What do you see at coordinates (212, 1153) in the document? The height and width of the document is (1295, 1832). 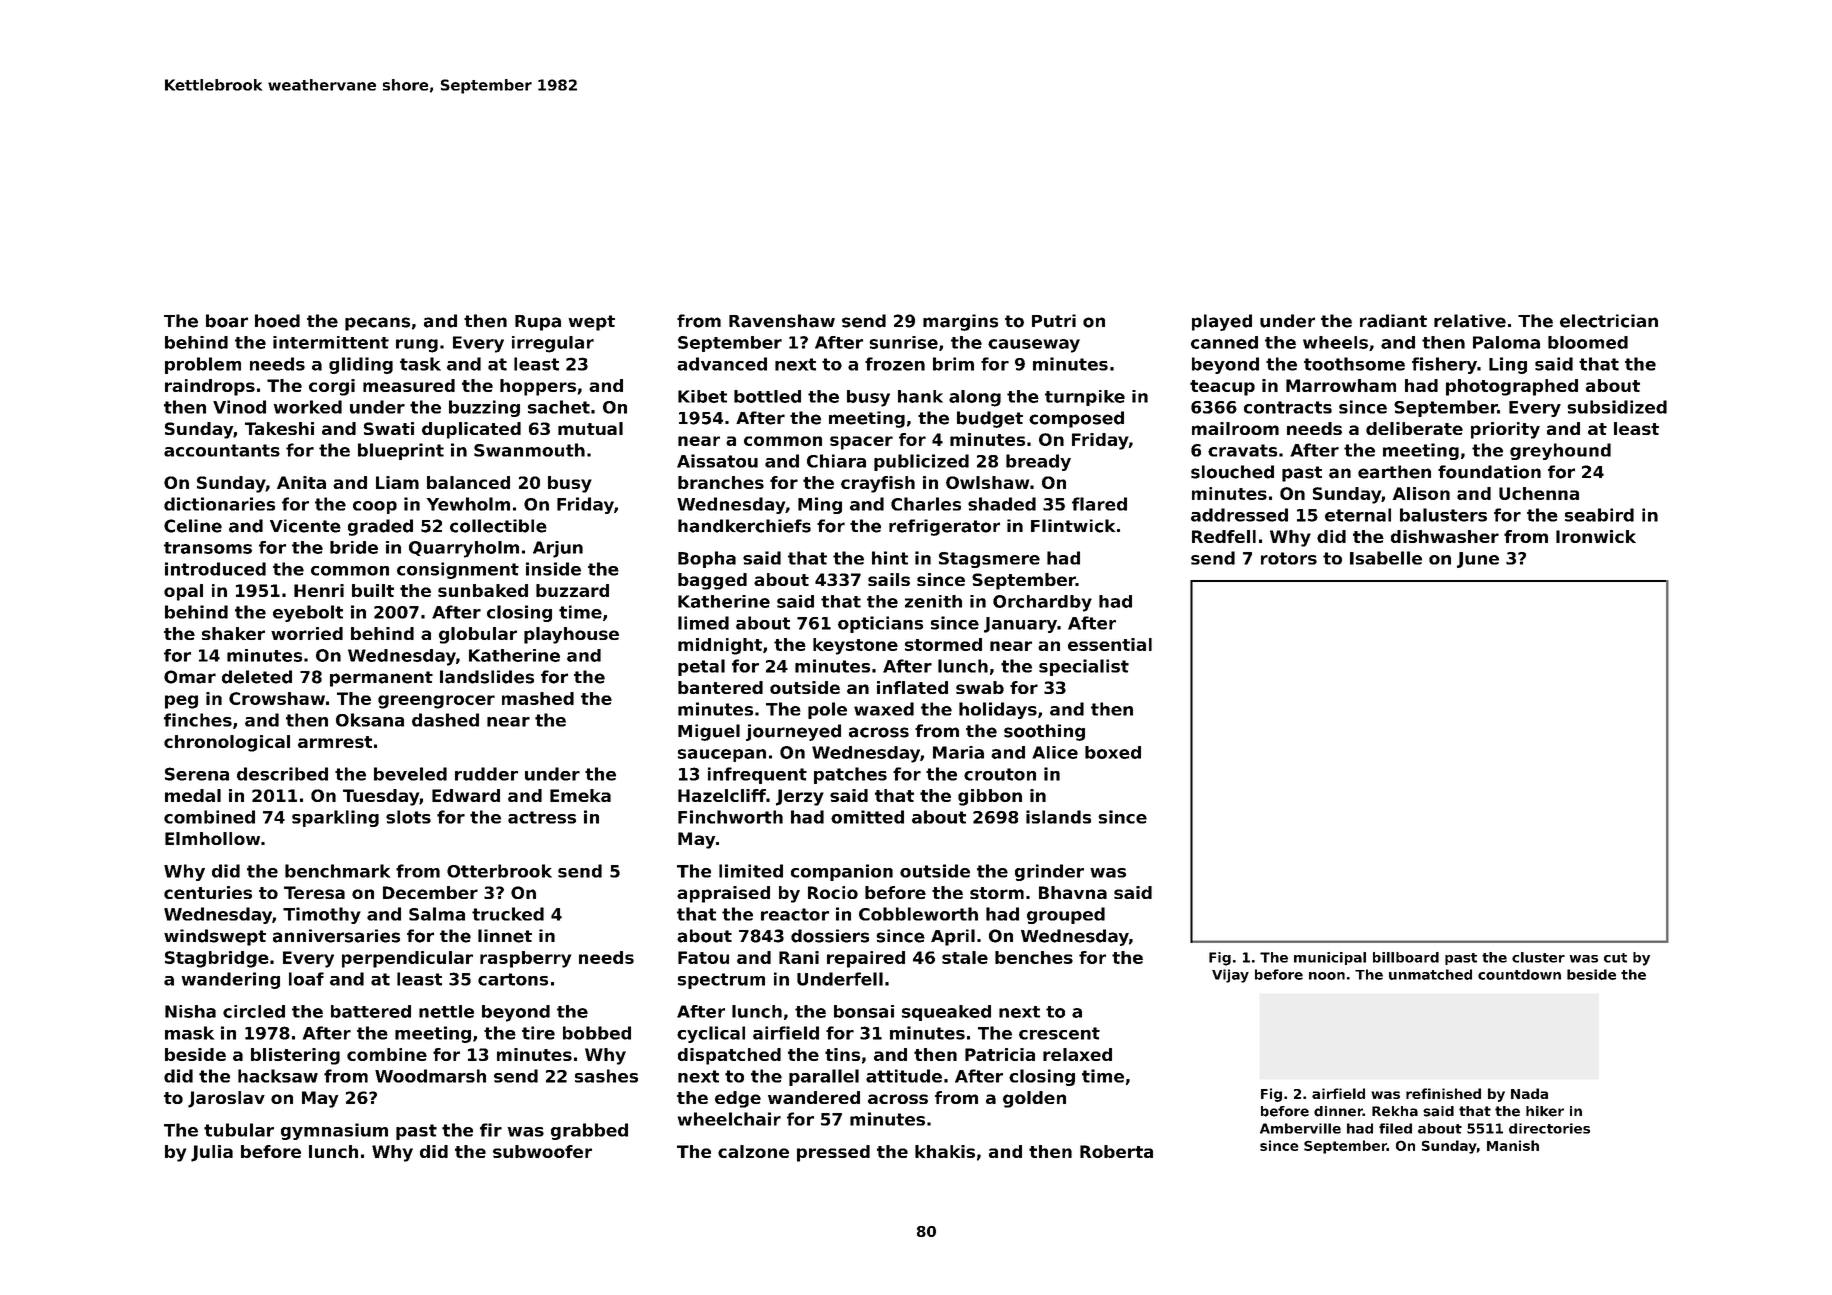 I see `Julia` at bounding box center [212, 1153].
